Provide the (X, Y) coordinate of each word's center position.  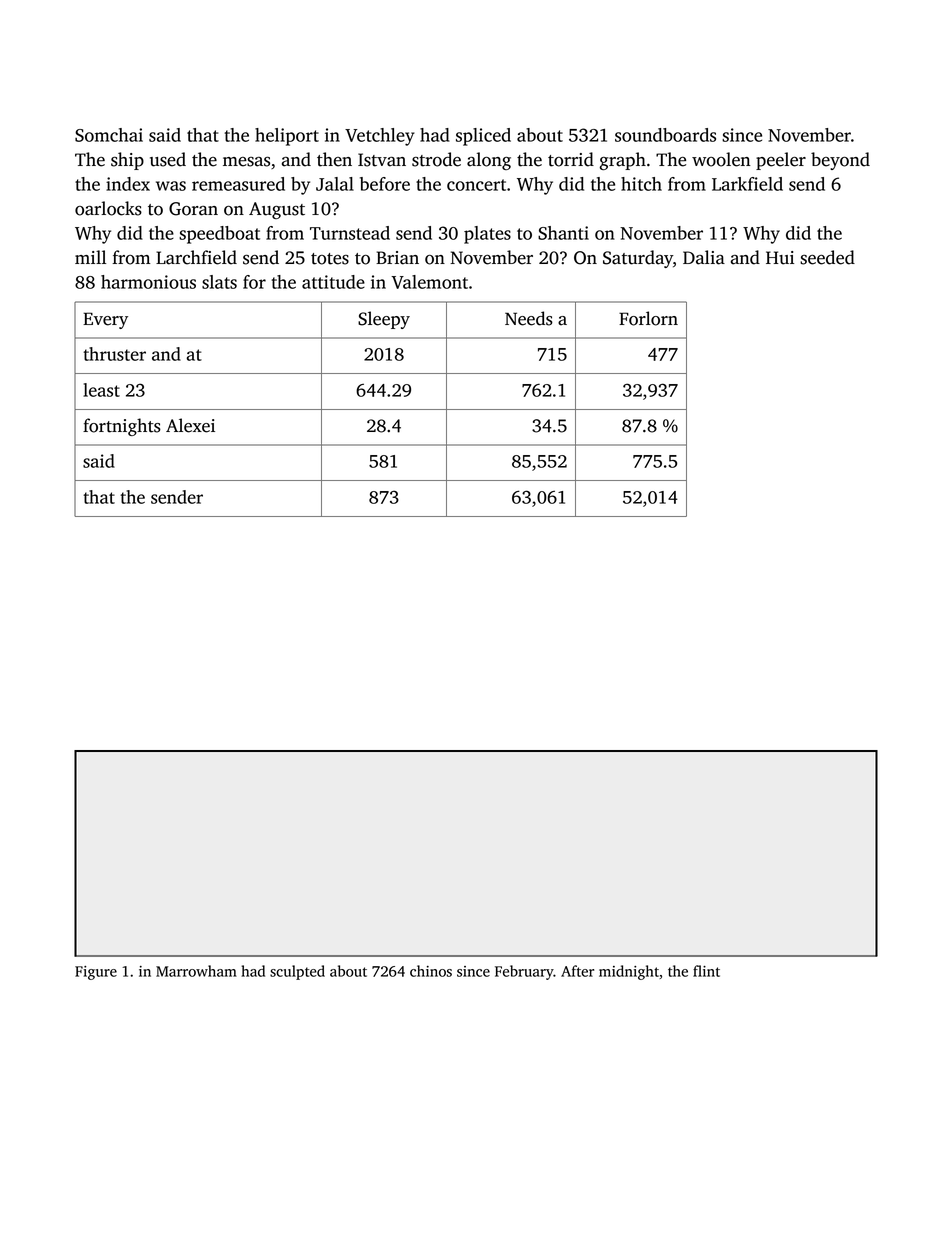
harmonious (148, 282)
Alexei (190, 425)
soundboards (665, 135)
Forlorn (648, 318)
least (101, 390)
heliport (287, 137)
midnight (629, 972)
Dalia (704, 257)
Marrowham (196, 971)
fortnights (122, 427)
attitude (333, 282)
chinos (431, 971)
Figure (96, 973)
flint (706, 971)
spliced (483, 137)
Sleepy (384, 320)
